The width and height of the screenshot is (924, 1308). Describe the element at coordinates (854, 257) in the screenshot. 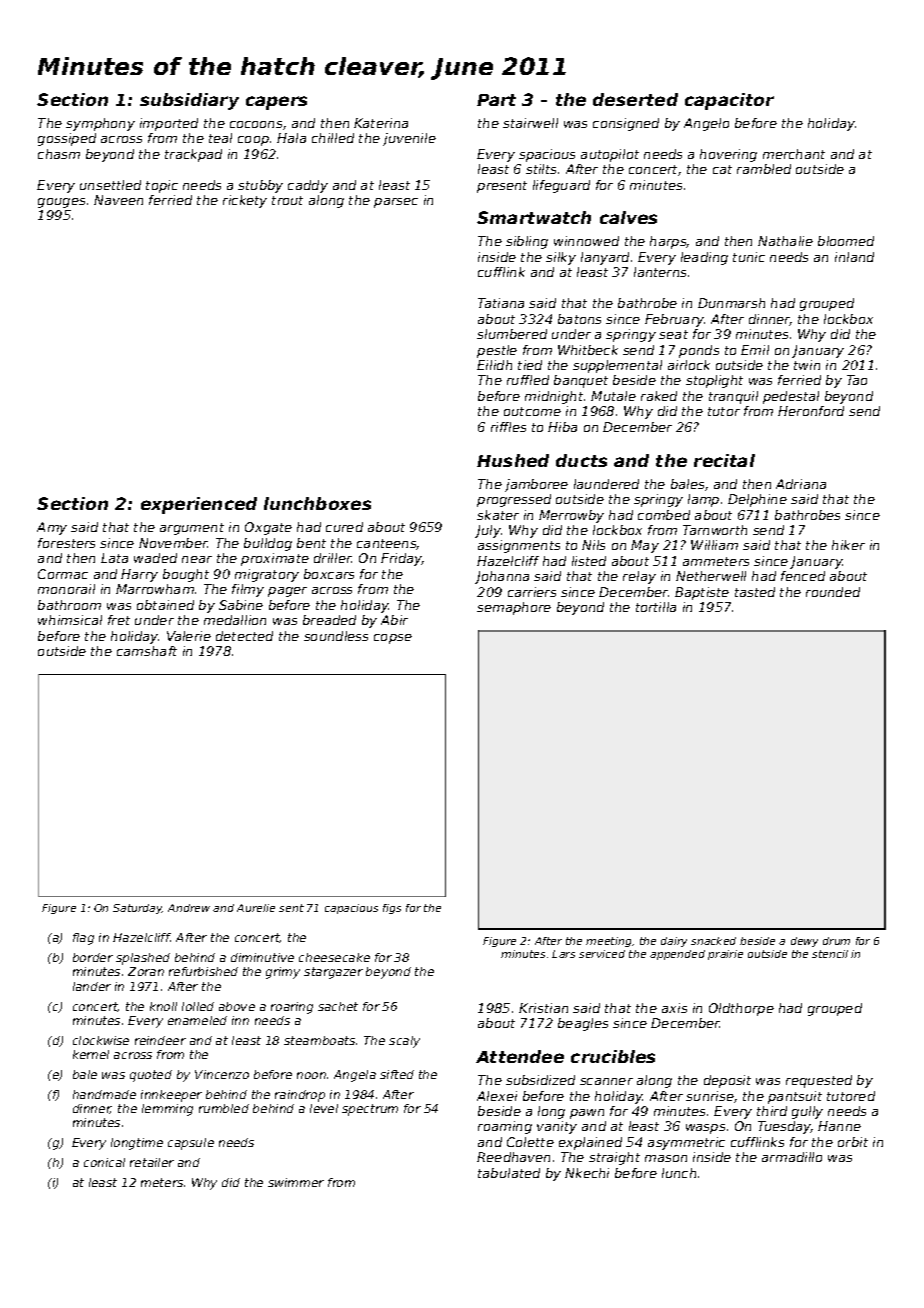

I see `inland` at that location.
